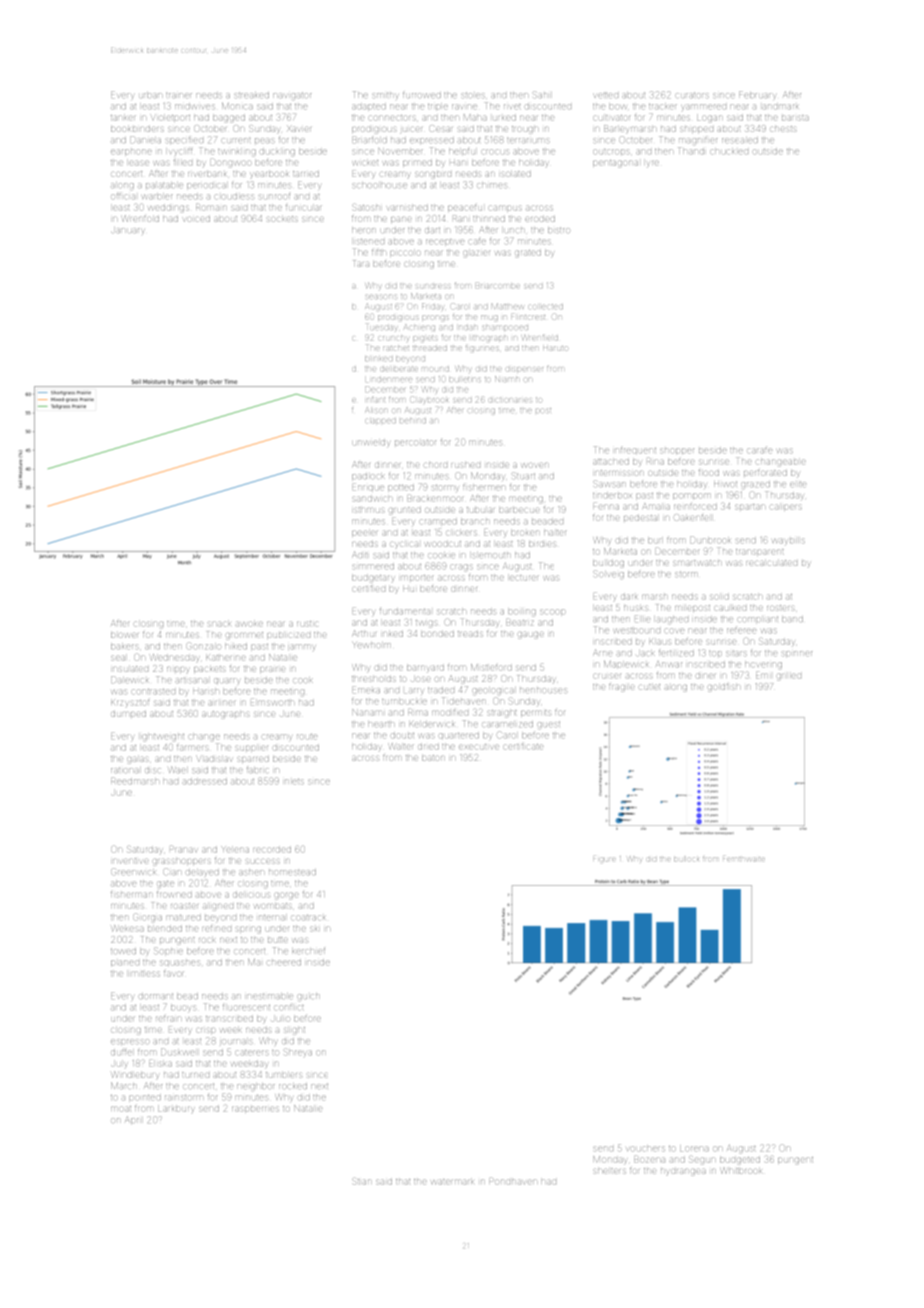 The width and height of the page is (924, 1308). Describe the element at coordinates (559, 230) in the page. I see `bistro` at that location.
